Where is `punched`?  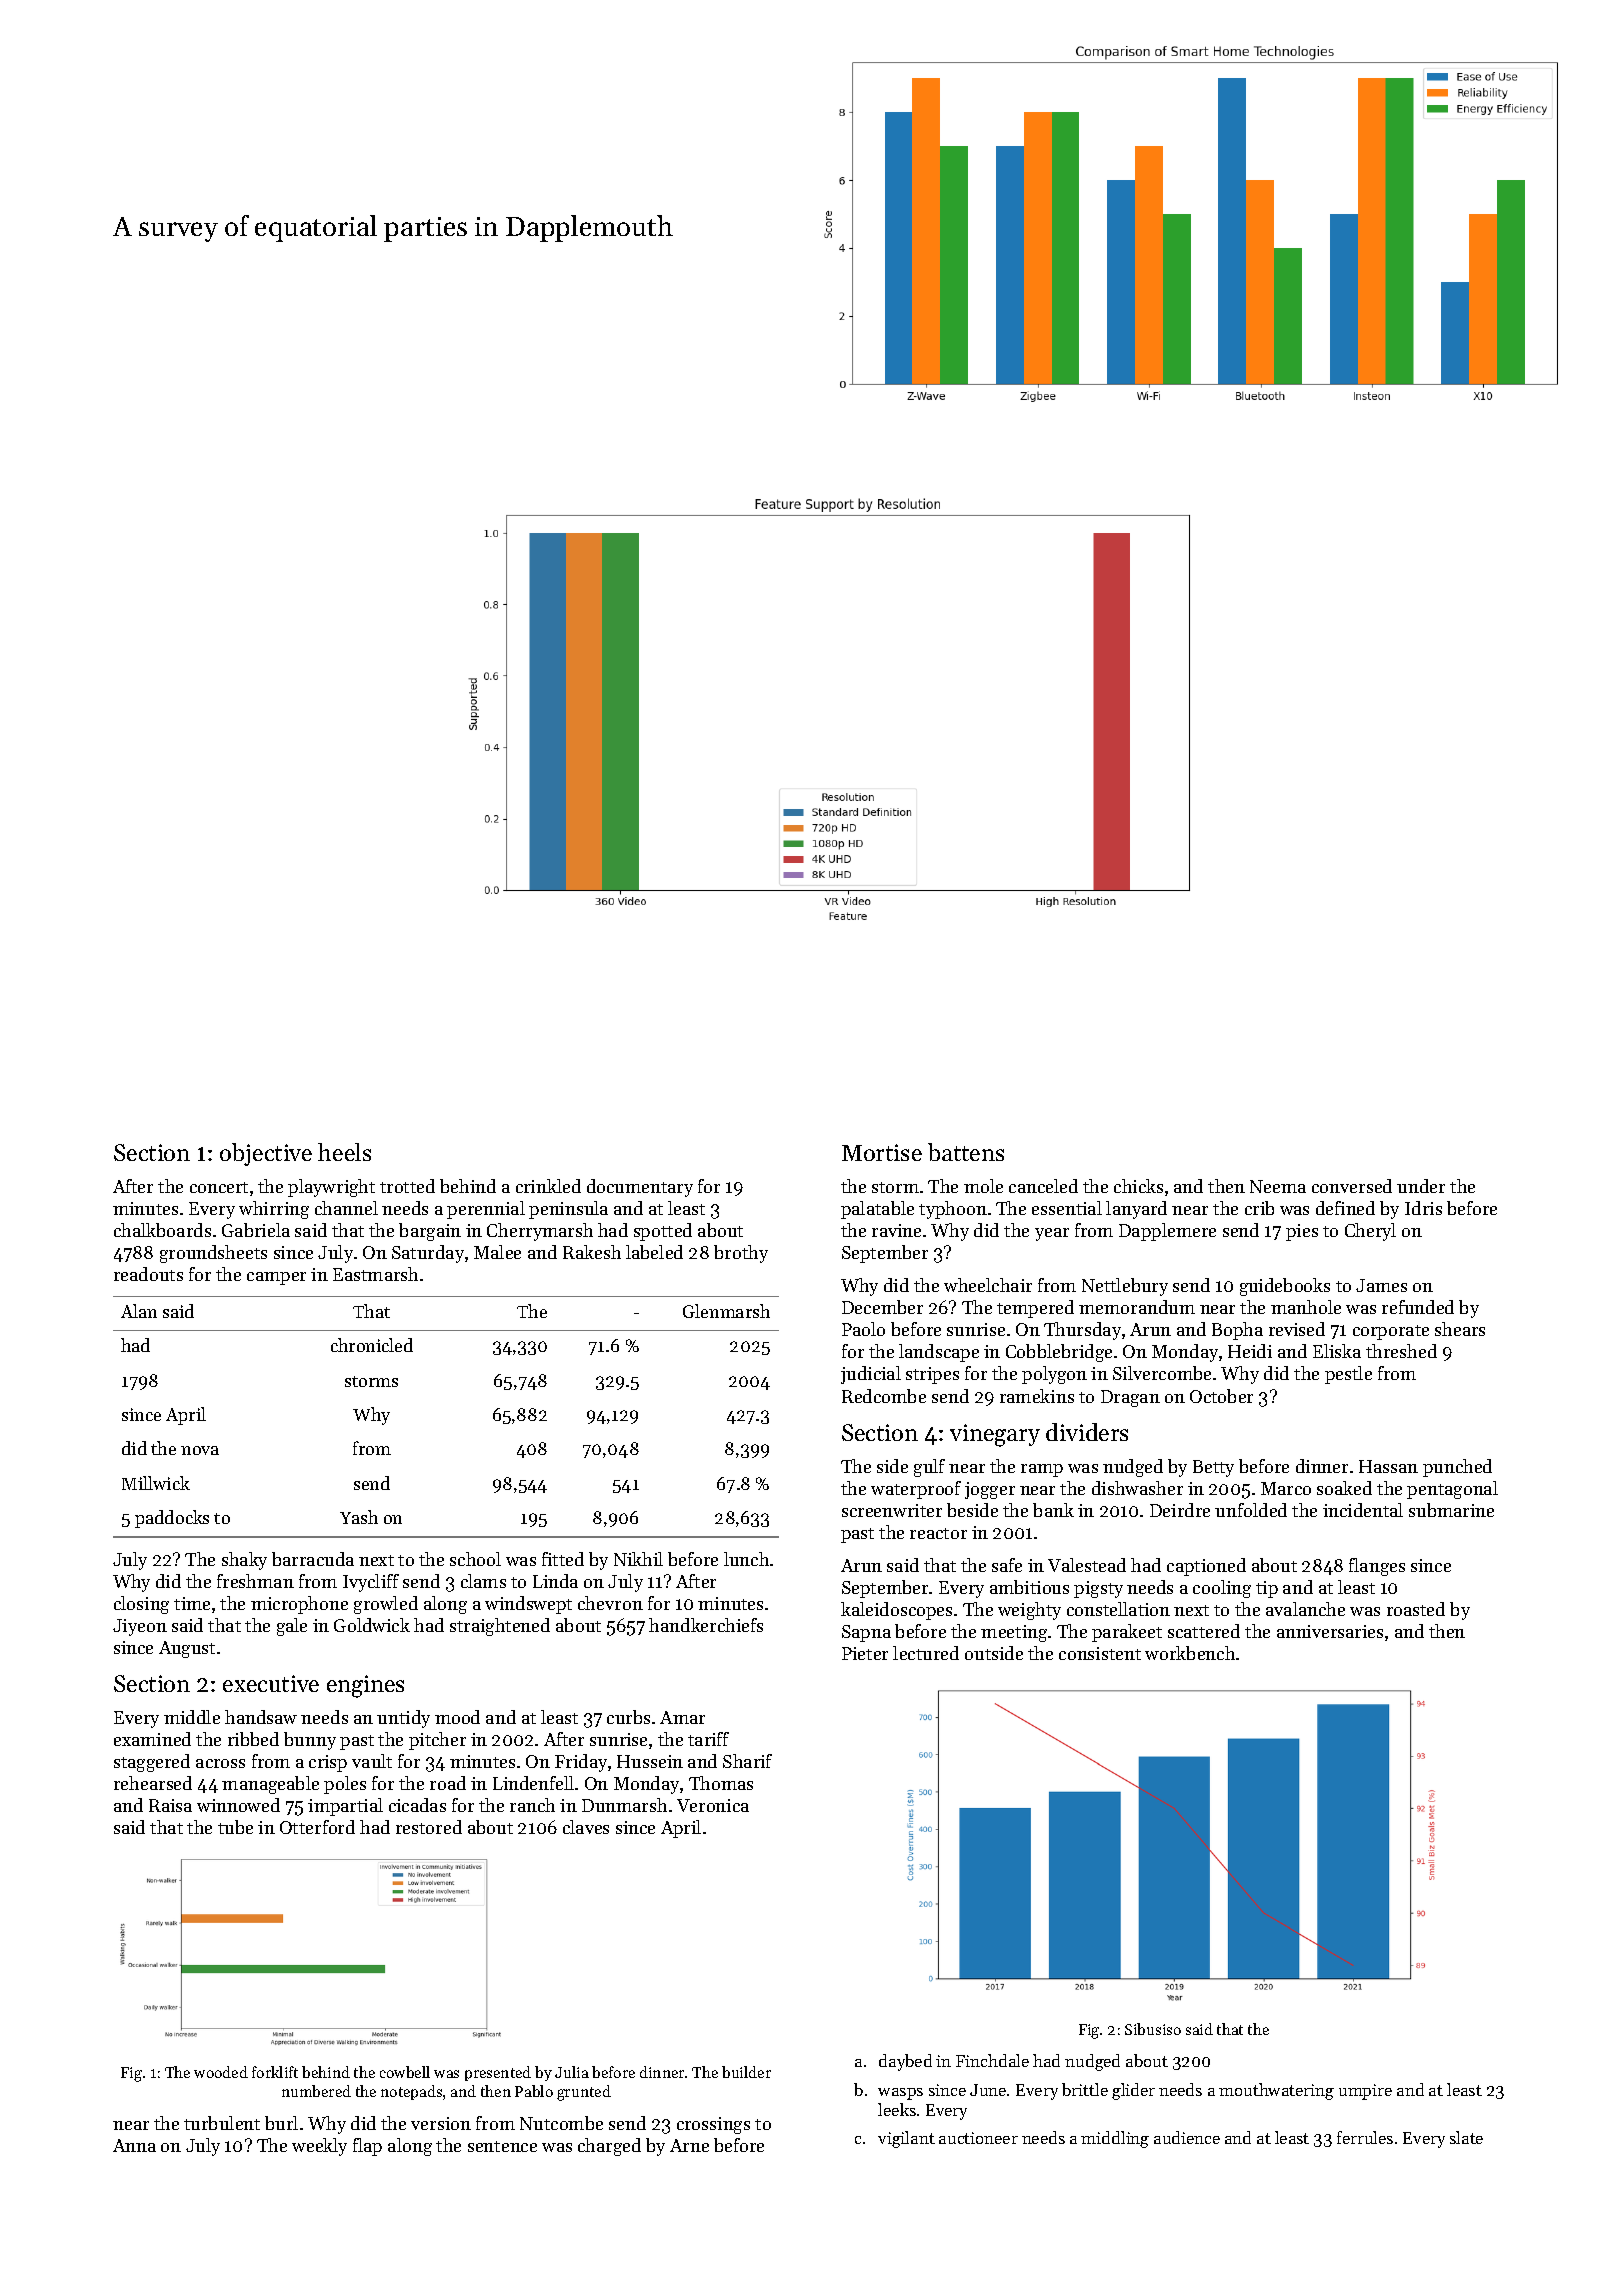 punched is located at coordinates (1457, 1468).
